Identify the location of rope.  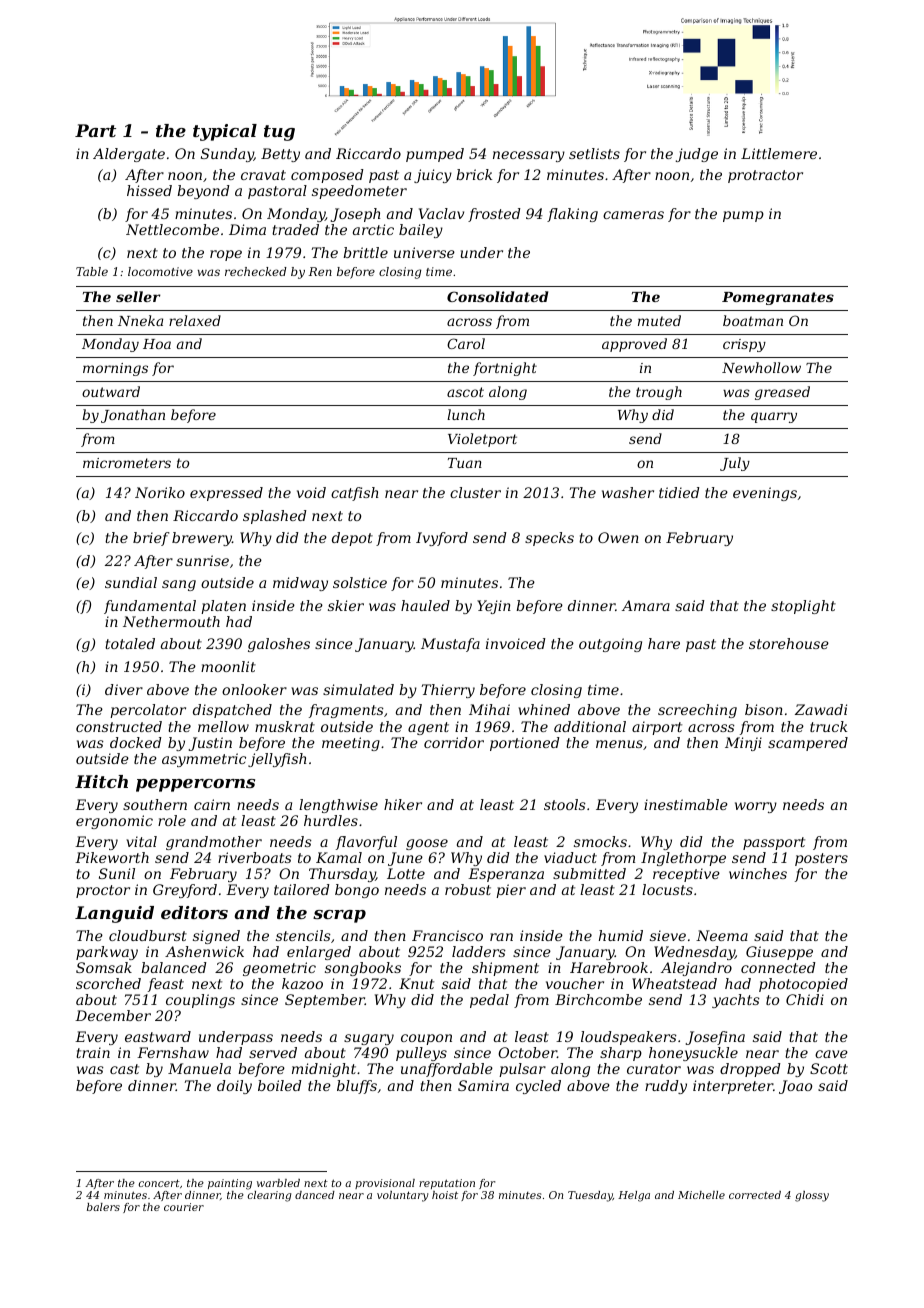
(226, 255).
